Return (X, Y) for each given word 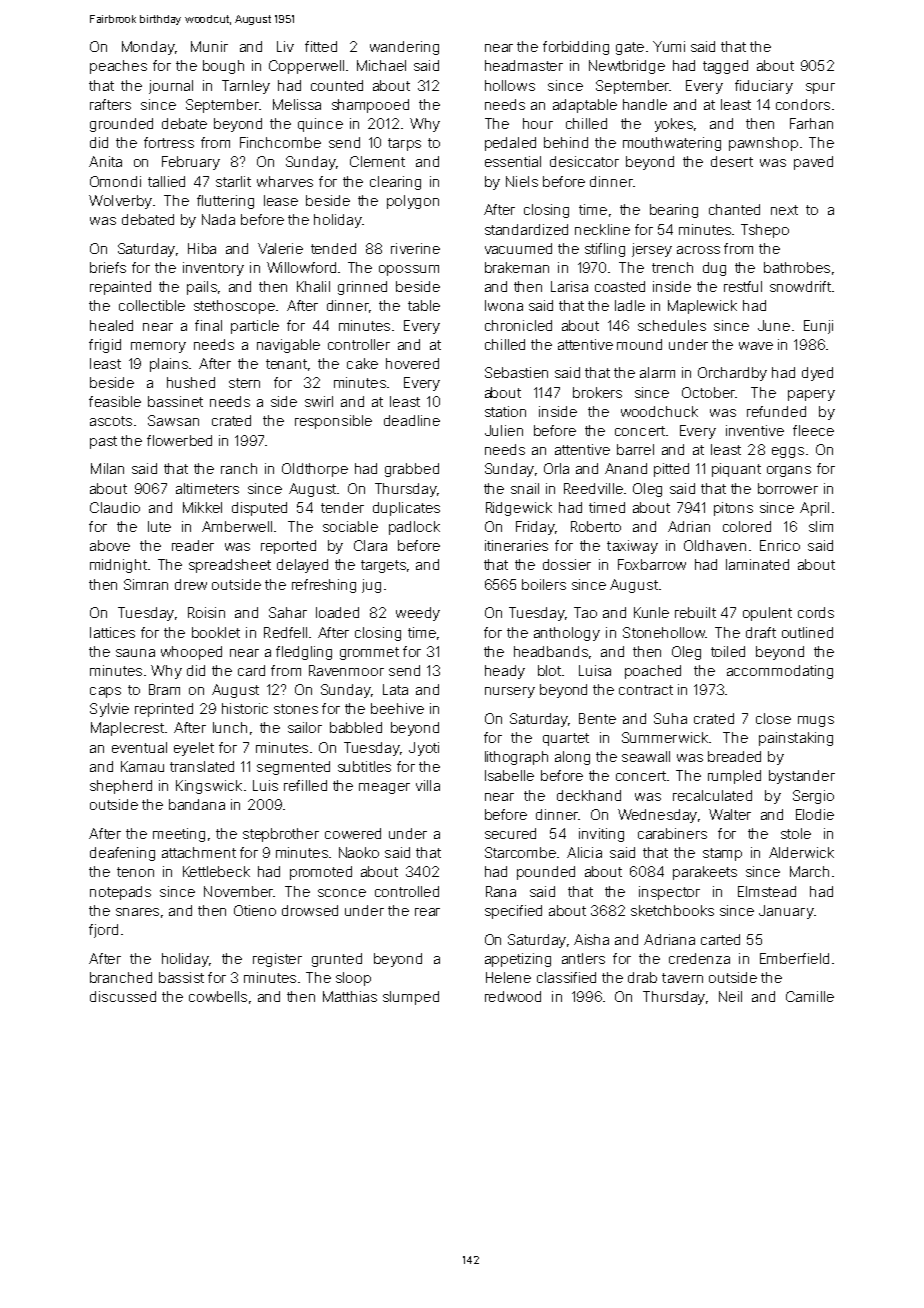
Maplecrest (127, 729)
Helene (508, 977)
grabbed (412, 470)
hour (538, 123)
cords (816, 612)
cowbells (218, 996)
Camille (810, 996)
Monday (148, 48)
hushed (191, 382)
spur (820, 88)
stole (796, 833)
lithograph (516, 758)
